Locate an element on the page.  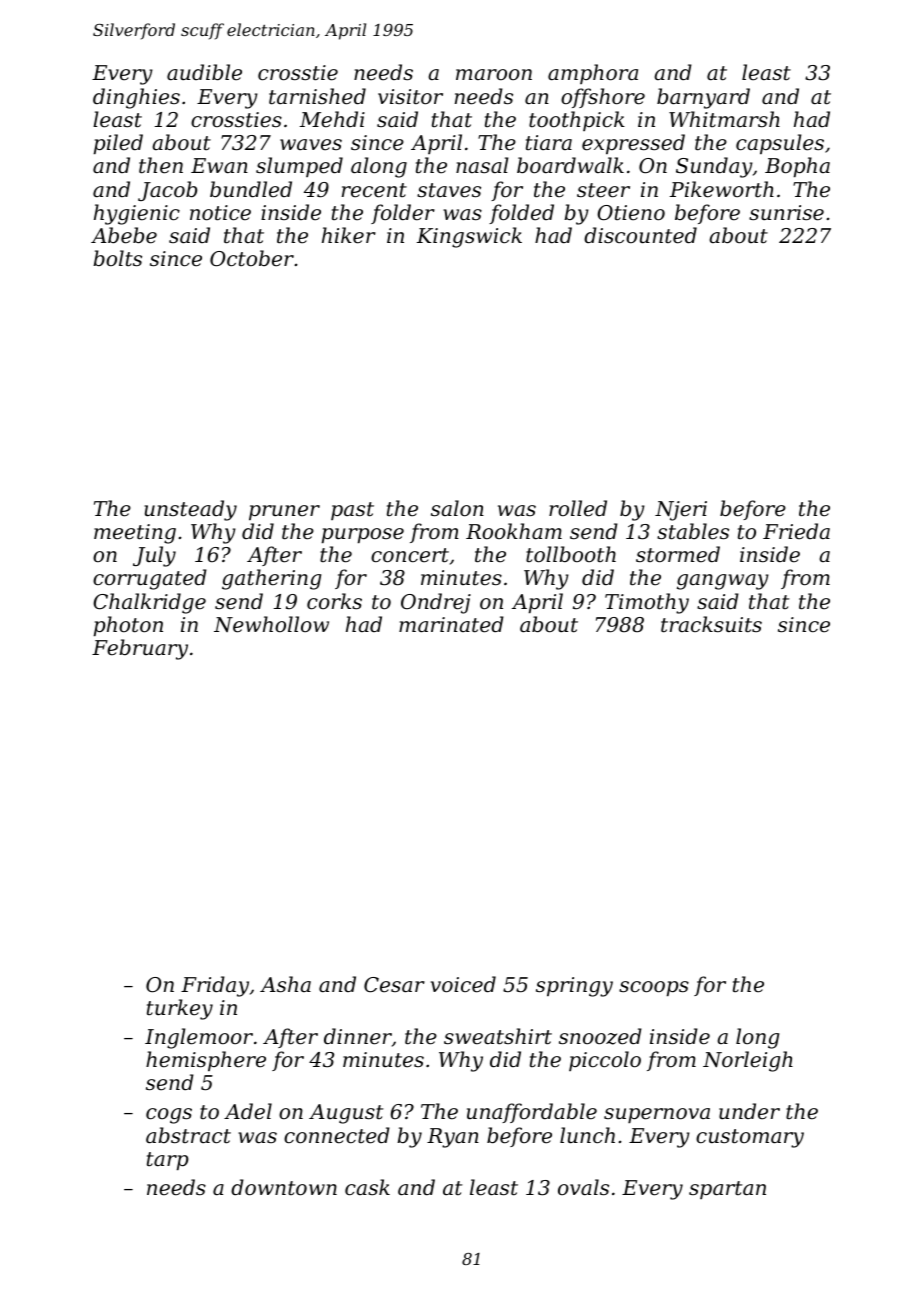
past is located at coordinates (352, 511).
